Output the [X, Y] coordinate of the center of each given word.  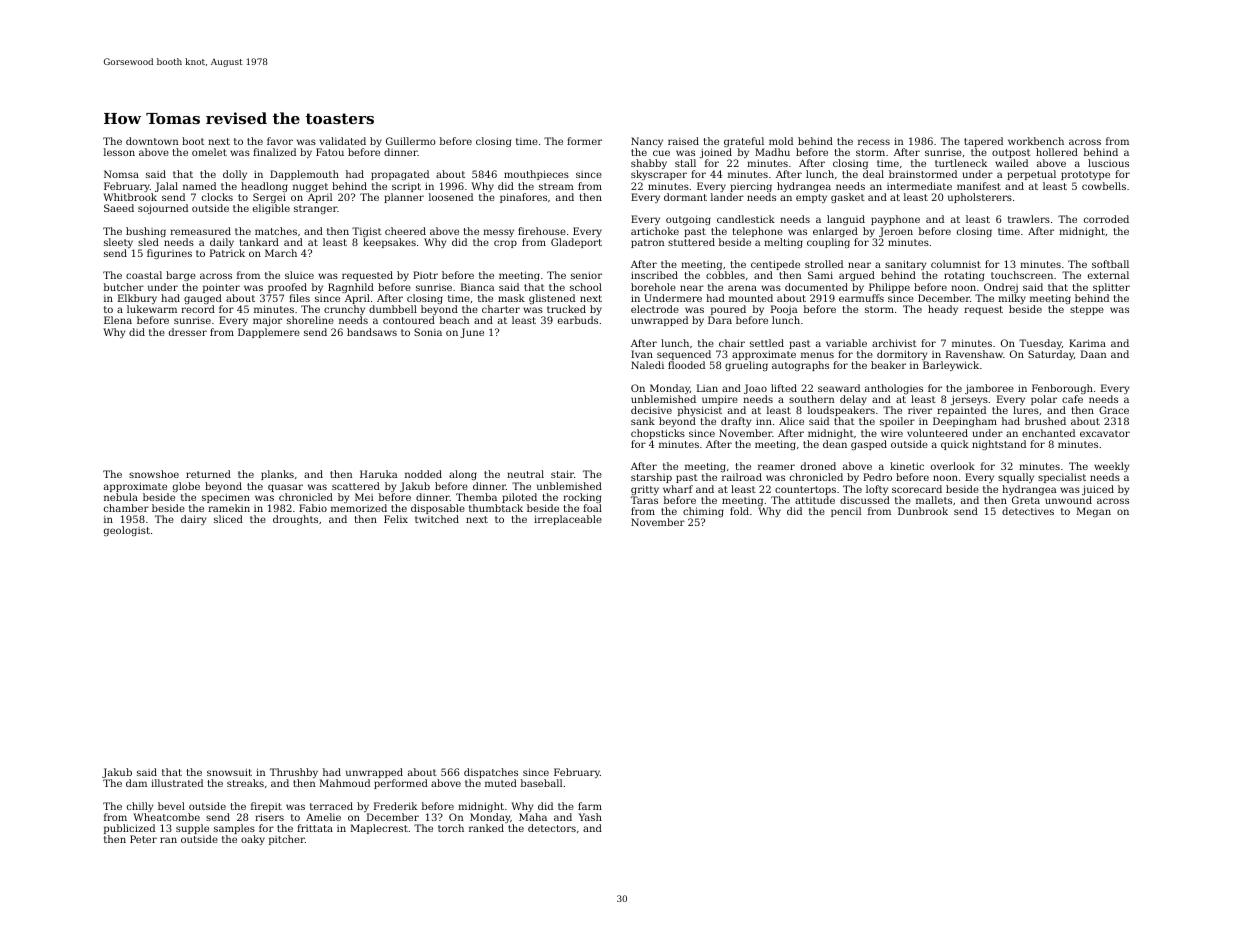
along [463, 475]
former [584, 141]
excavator [1105, 433]
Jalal [166, 187]
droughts [295, 520]
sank [643, 421]
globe [186, 487]
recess [874, 142]
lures [1026, 410]
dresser [188, 332]
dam [136, 783]
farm [590, 806]
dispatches [491, 773]
